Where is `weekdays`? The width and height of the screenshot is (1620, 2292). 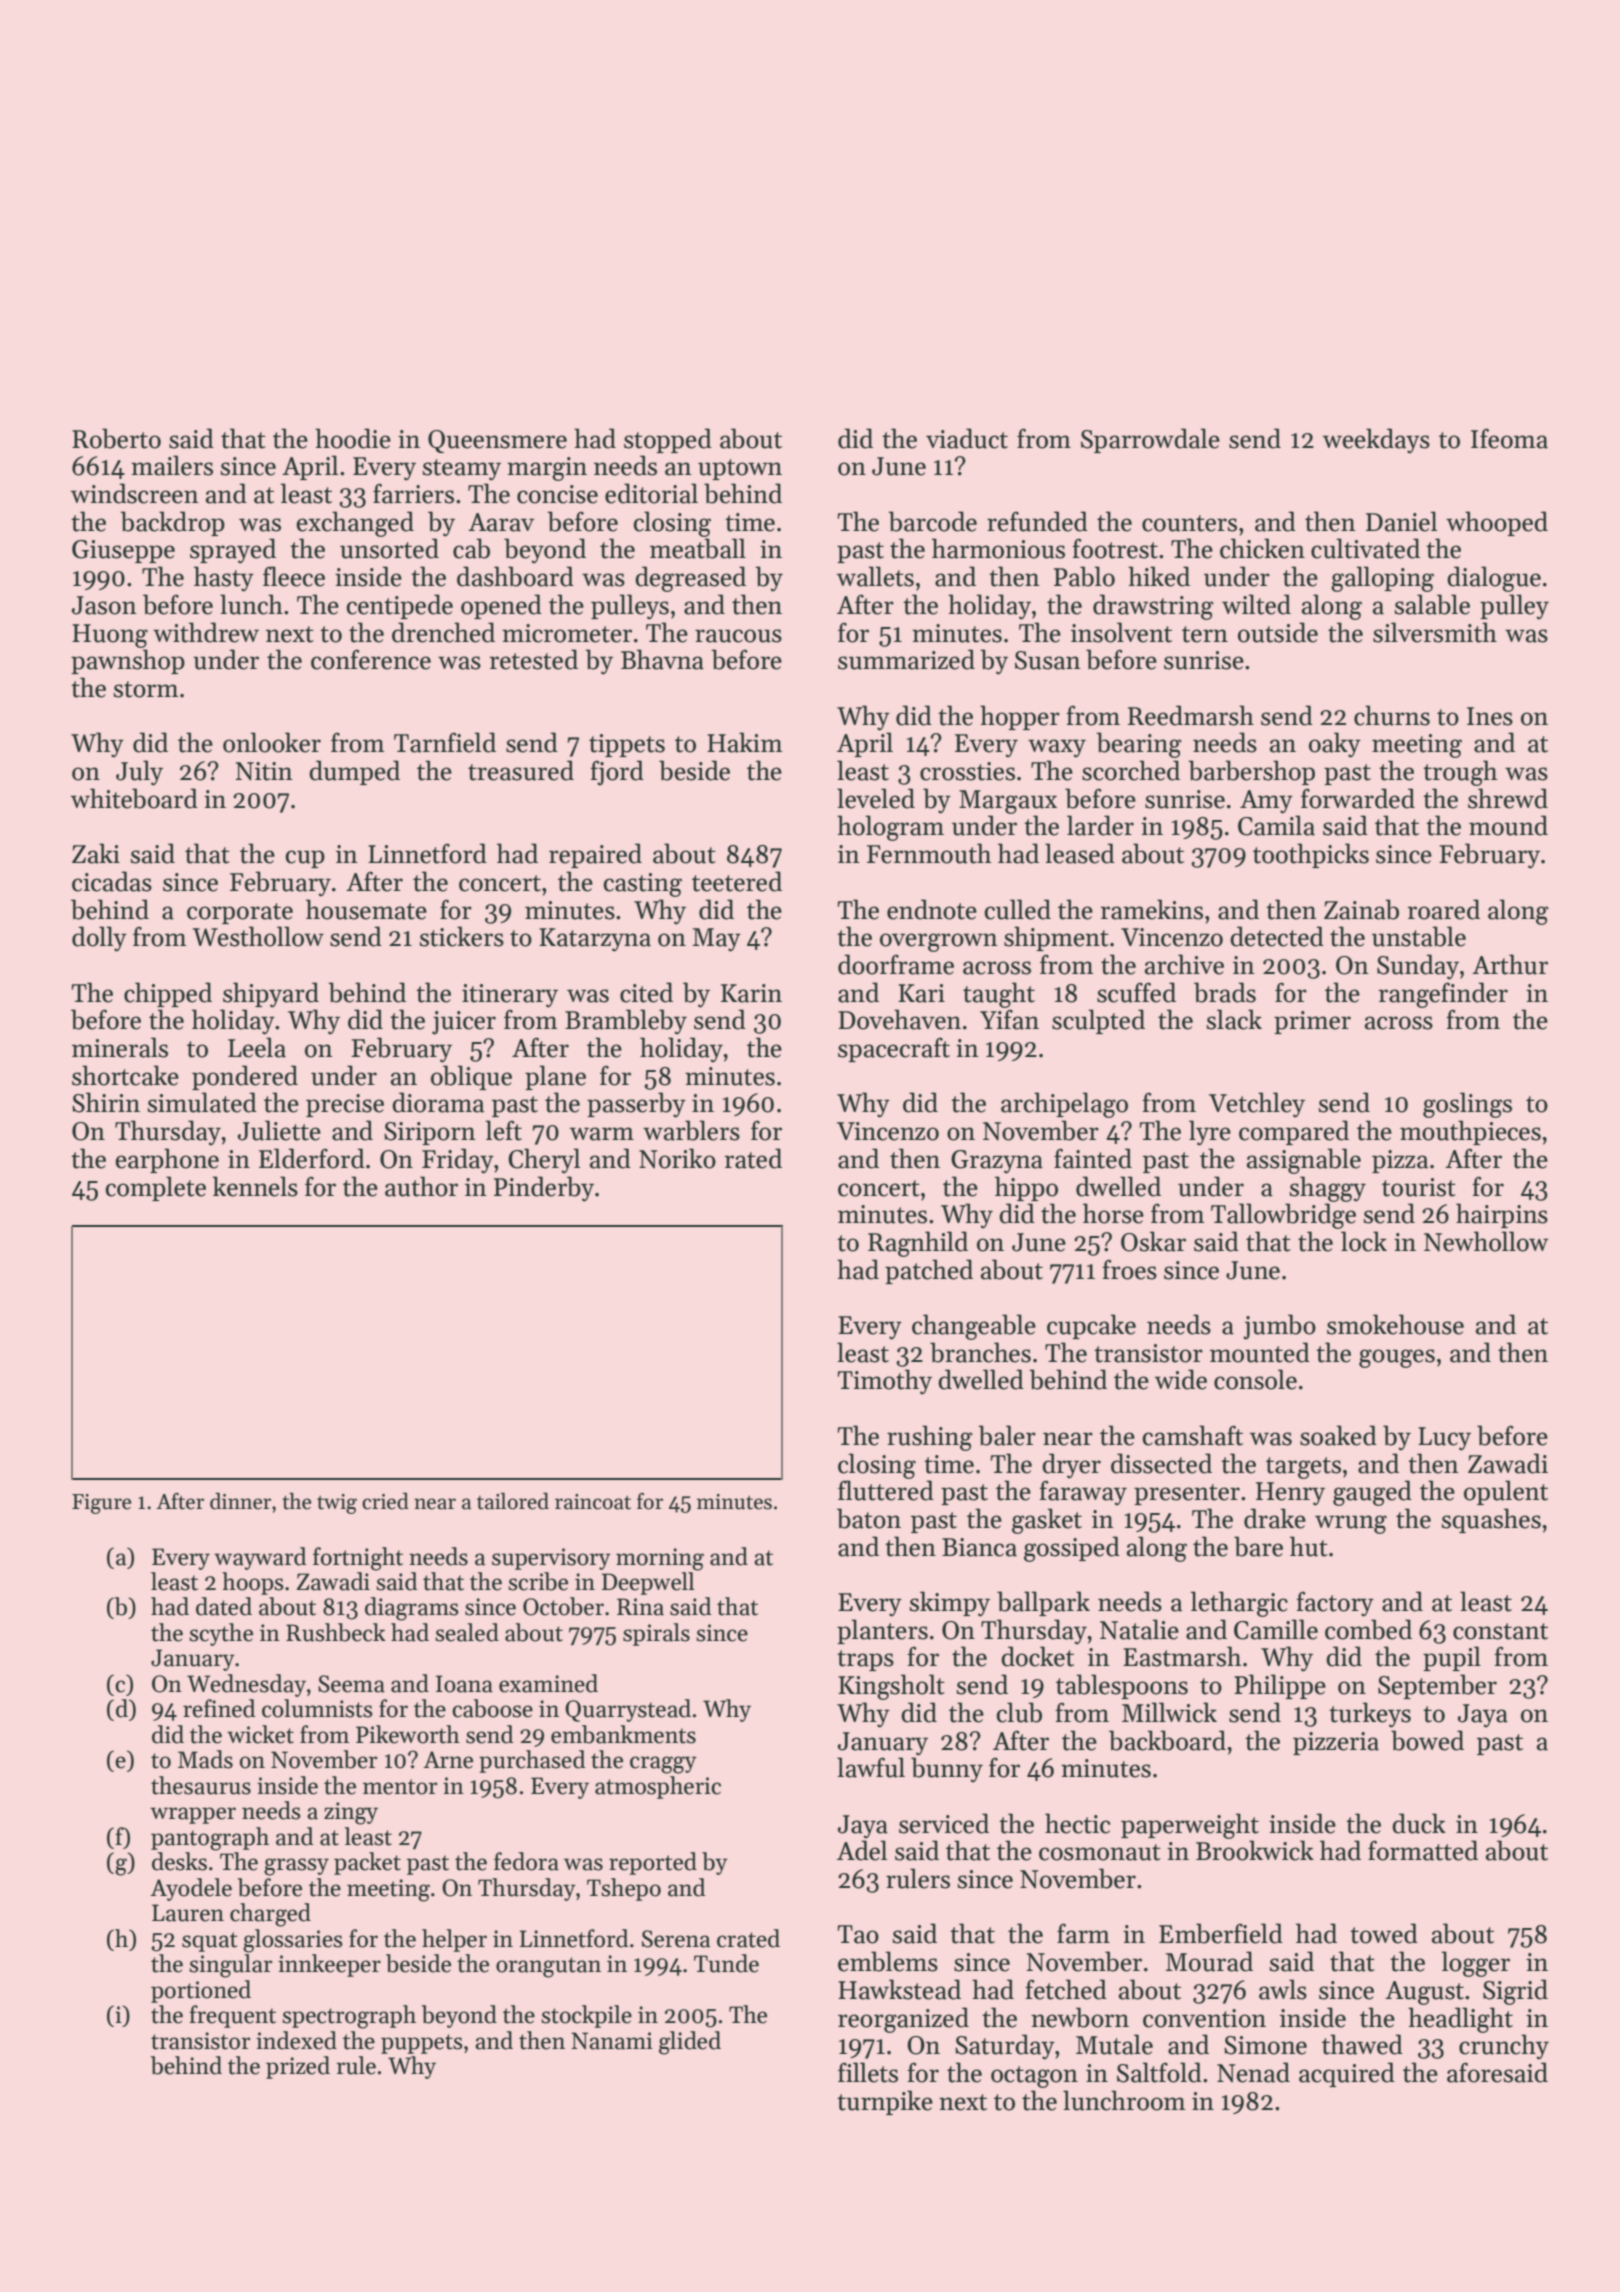 weekdays is located at coordinates (1376, 441).
